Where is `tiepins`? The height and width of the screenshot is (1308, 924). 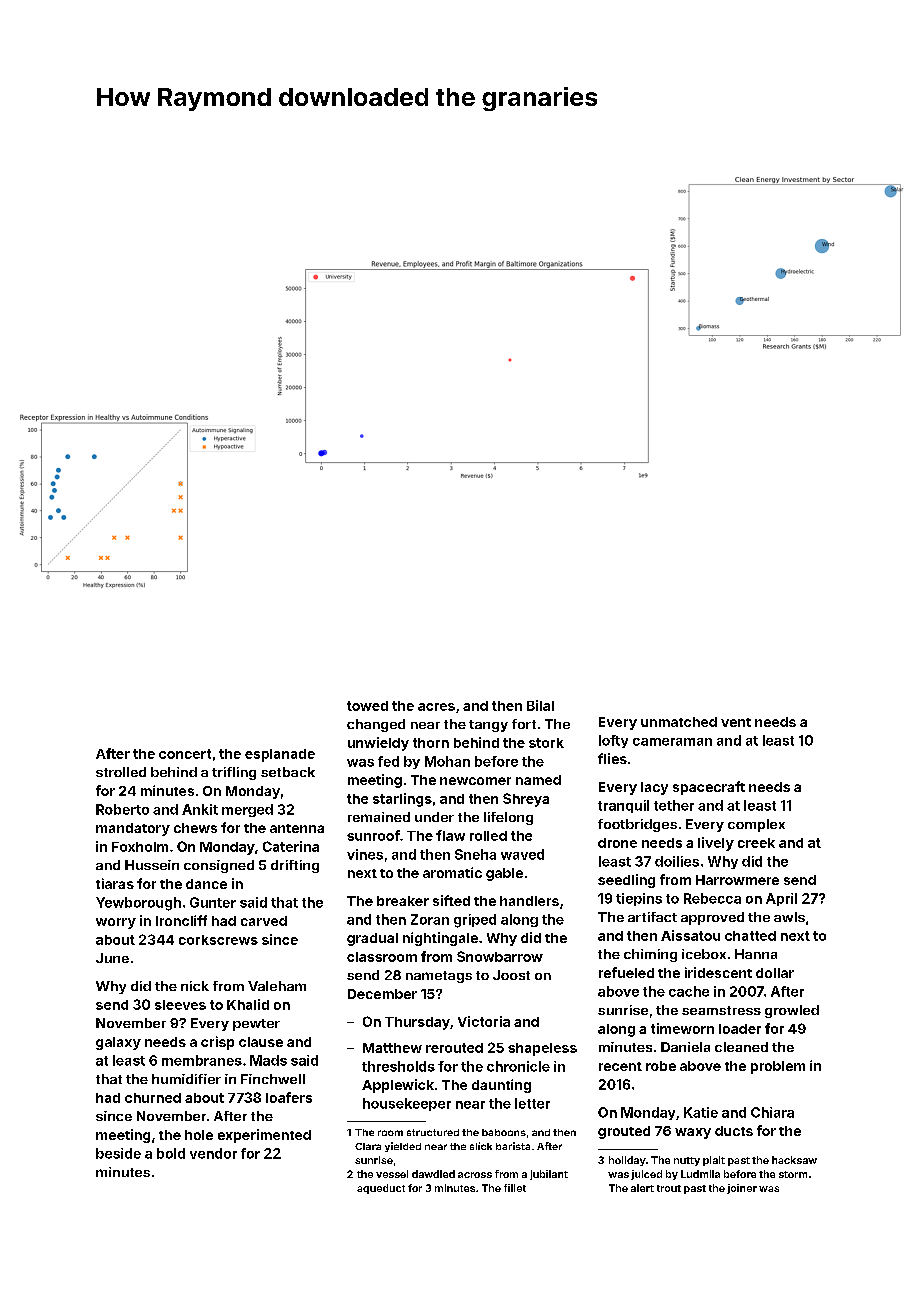 tiepins is located at coordinates (639, 899).
